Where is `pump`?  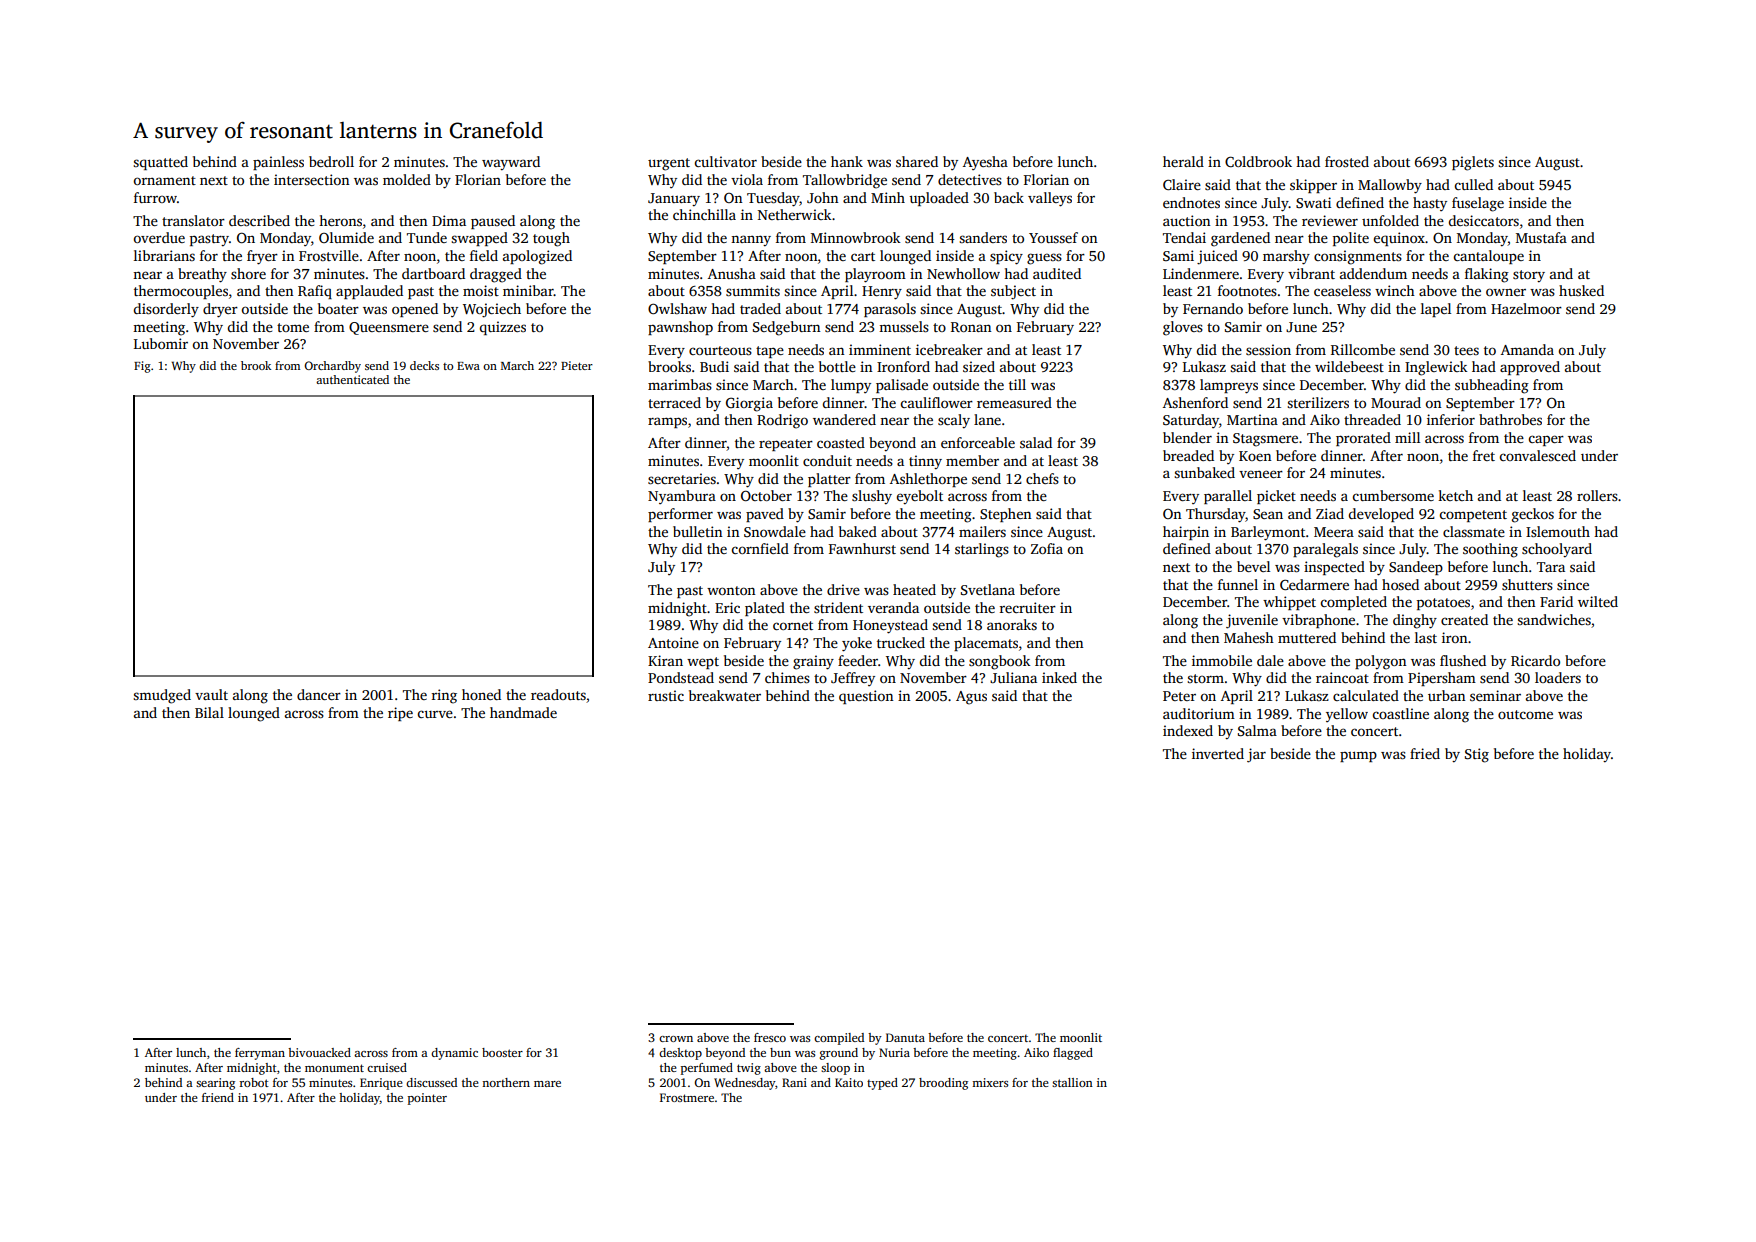 pump is located at coordinates (1358, 756).
